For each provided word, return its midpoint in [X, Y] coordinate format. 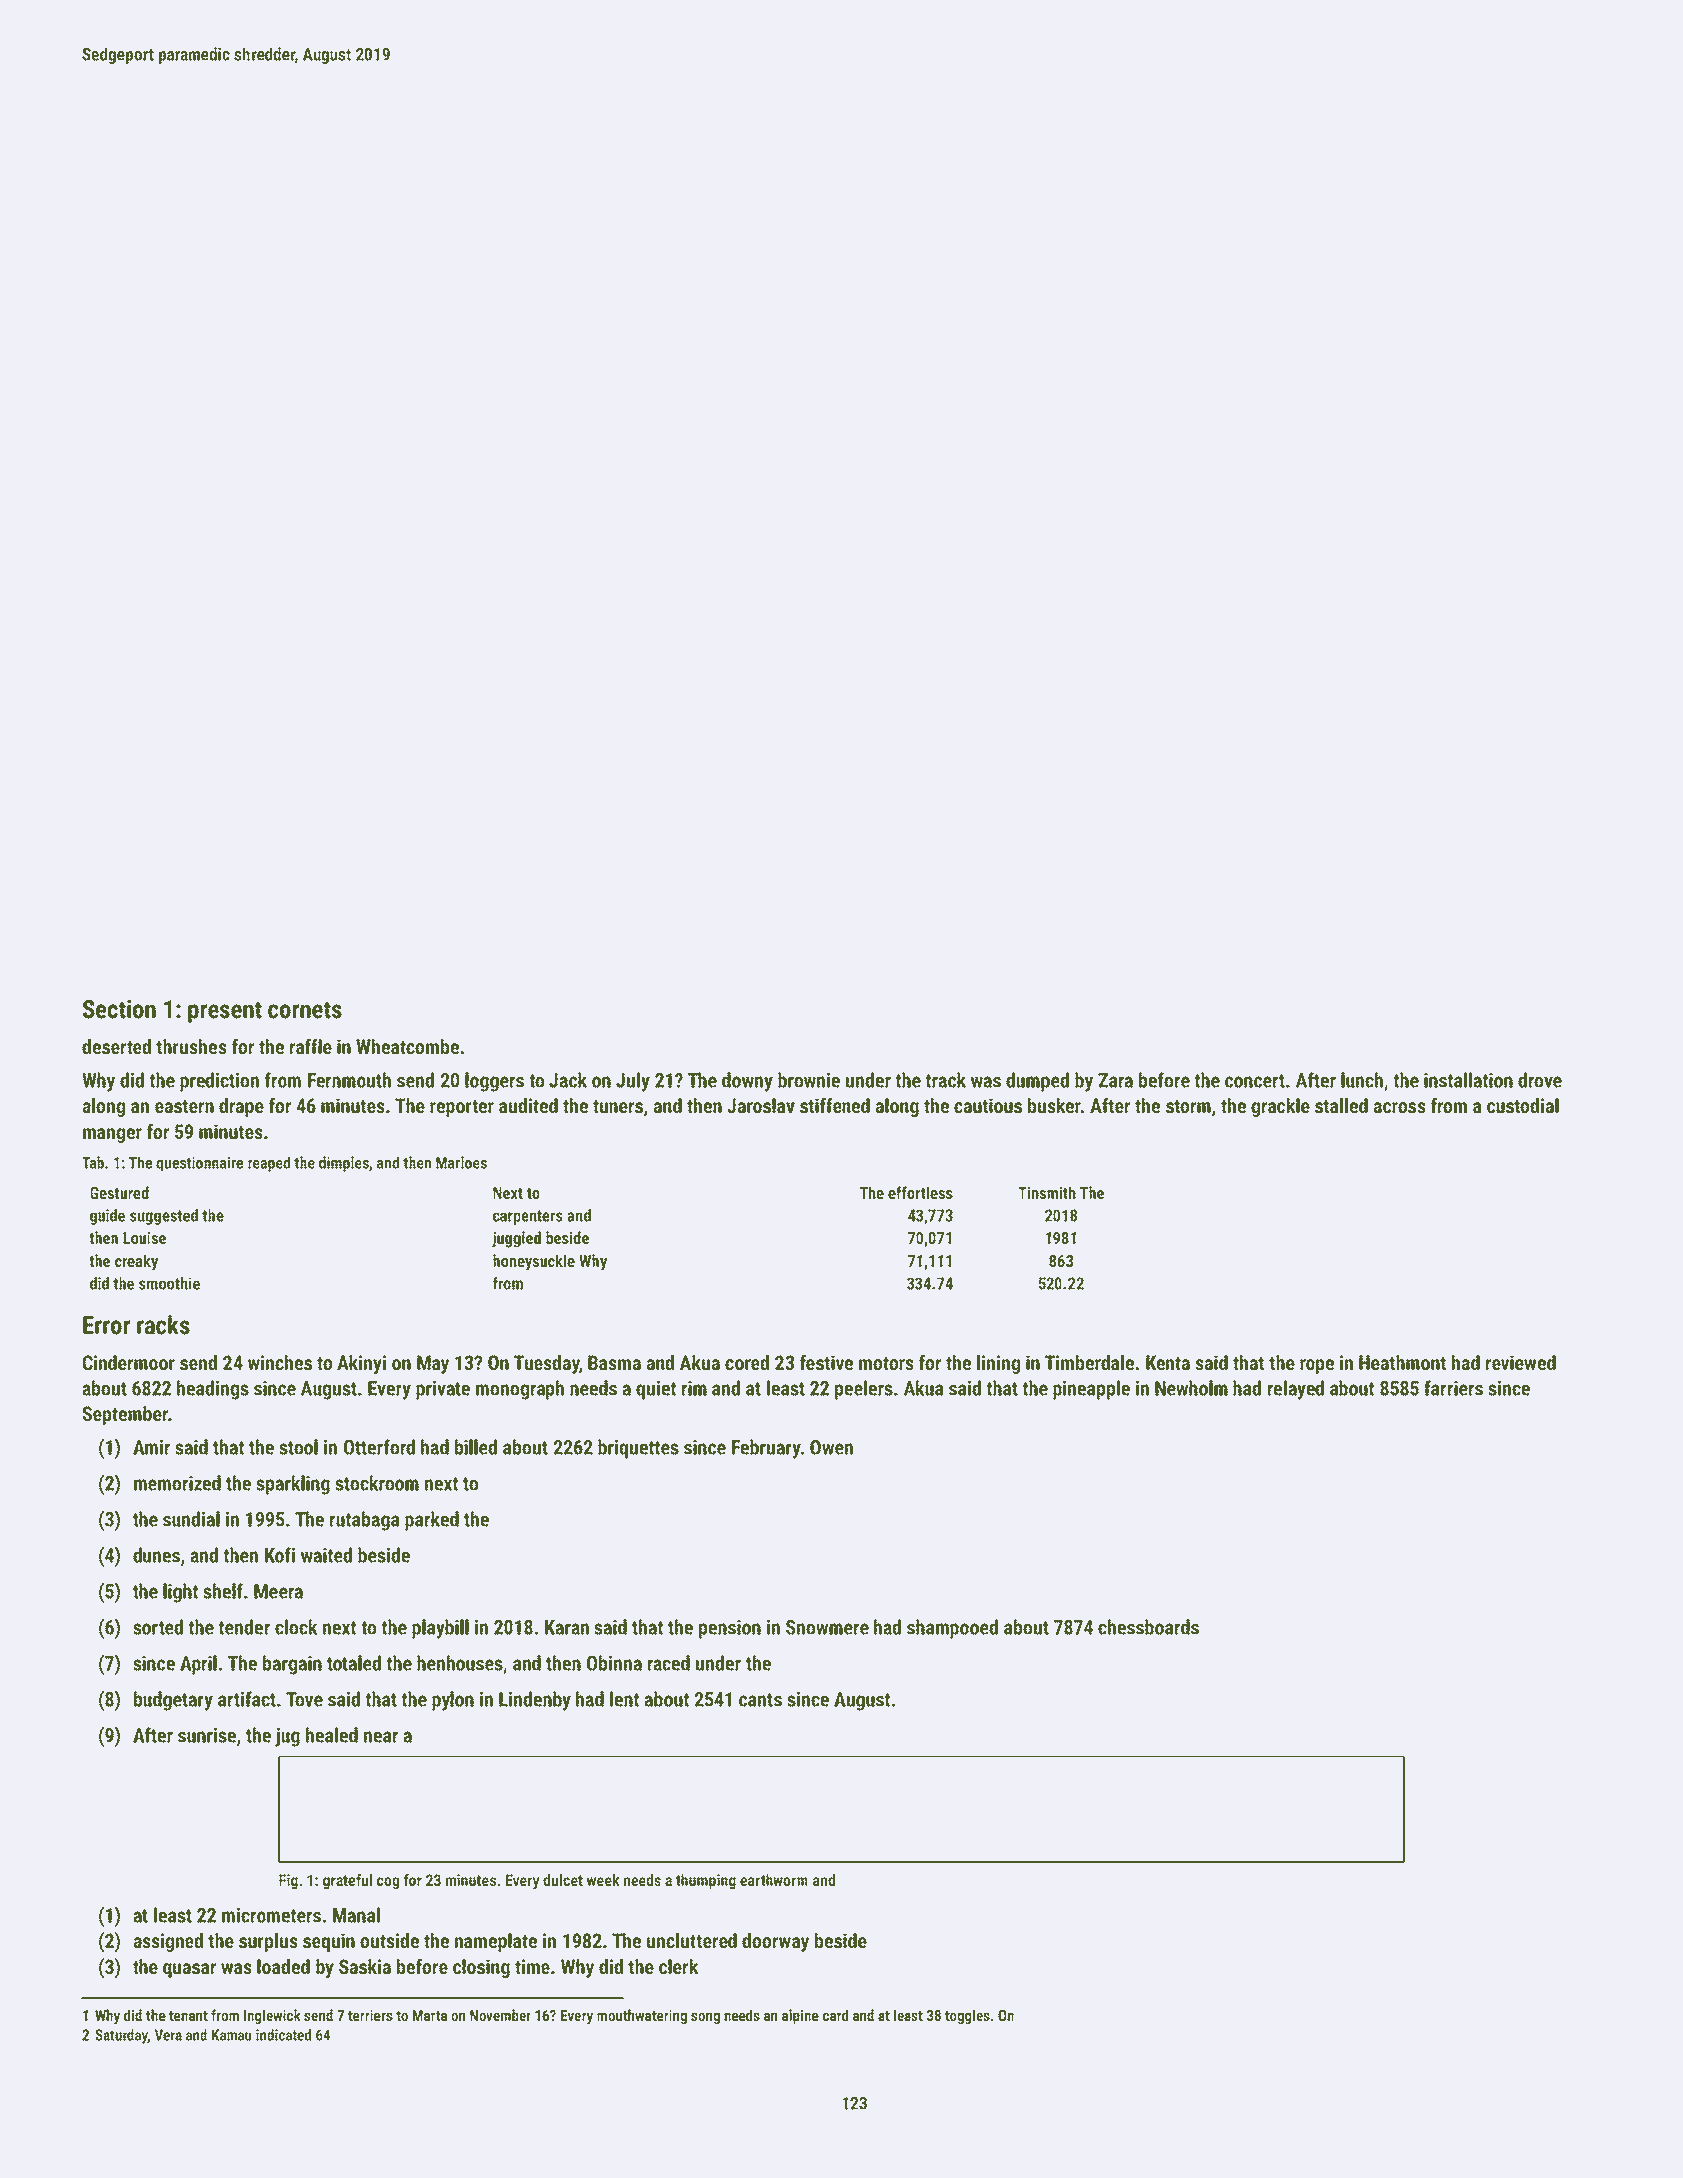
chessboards [1148, 1627]
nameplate [496, 1942]
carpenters [528, 1217]
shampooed [952, 1629]
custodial [1523, 1105]
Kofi [280, 1555]
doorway [775, 1942]
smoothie [169, 1283]
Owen [831, 1447]
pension [730, 1629]
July [633, 1082]
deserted [116, 1046]
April [198, 1665]
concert [1255, 1081]
